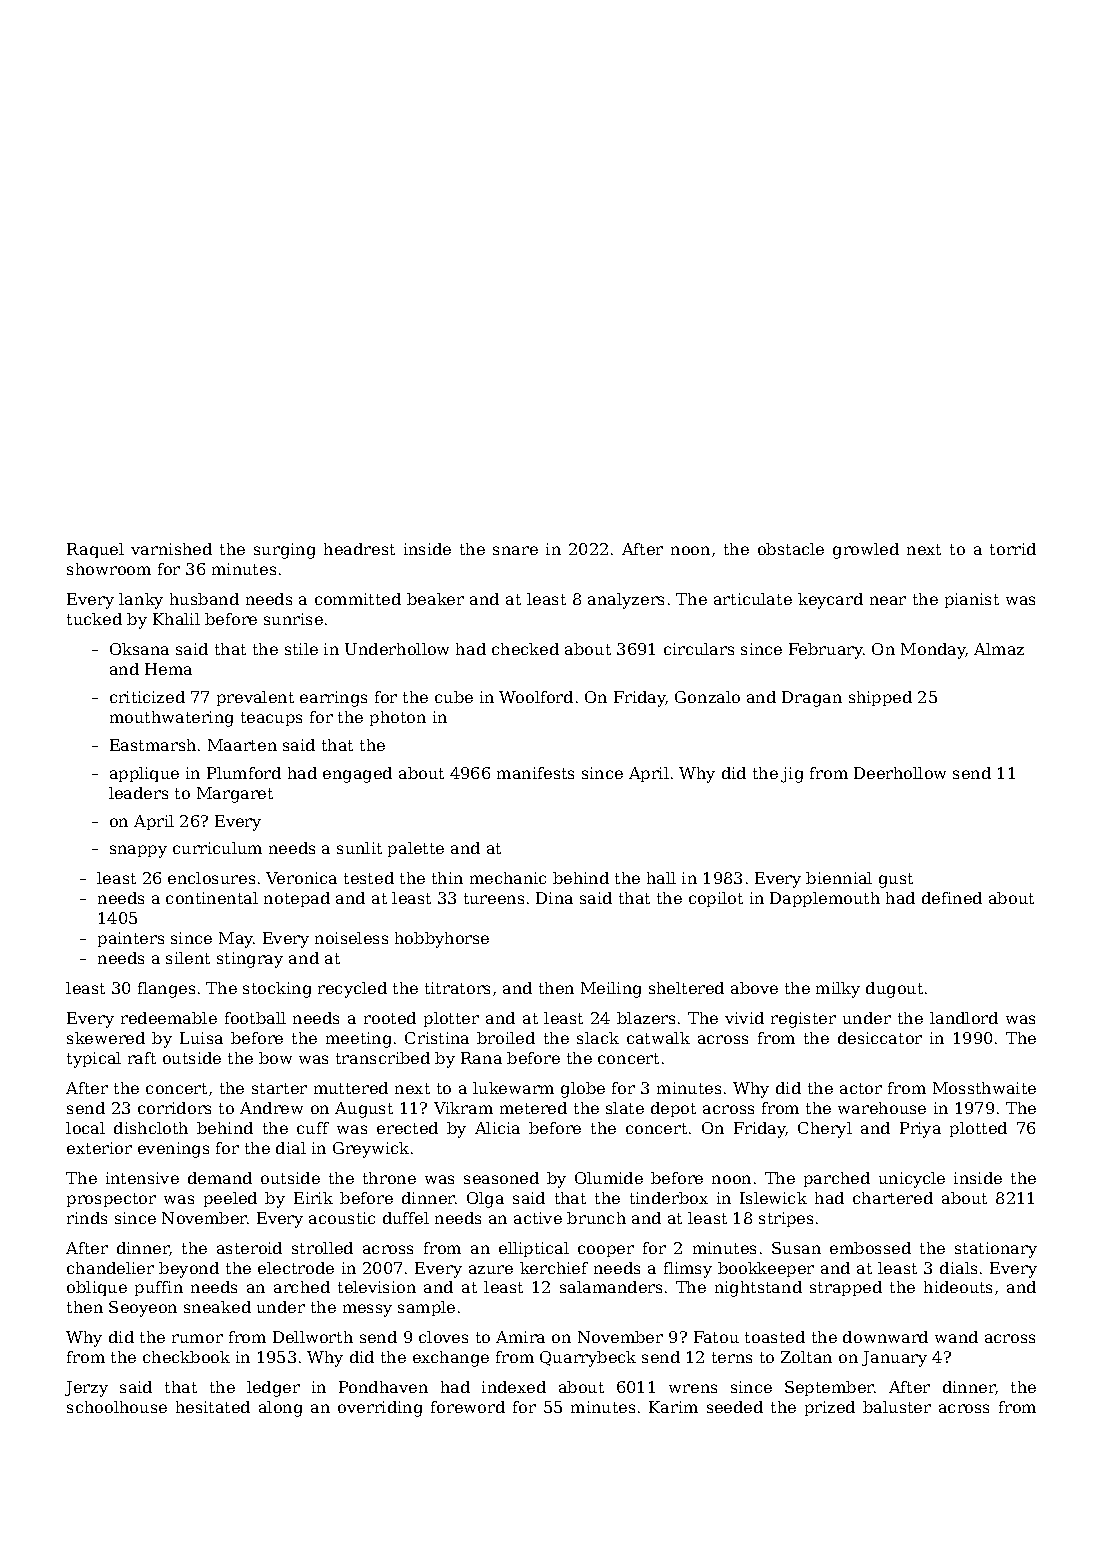 This document has height=1561, width=1104. I want to click on hesitated, so click(213, 1407).
